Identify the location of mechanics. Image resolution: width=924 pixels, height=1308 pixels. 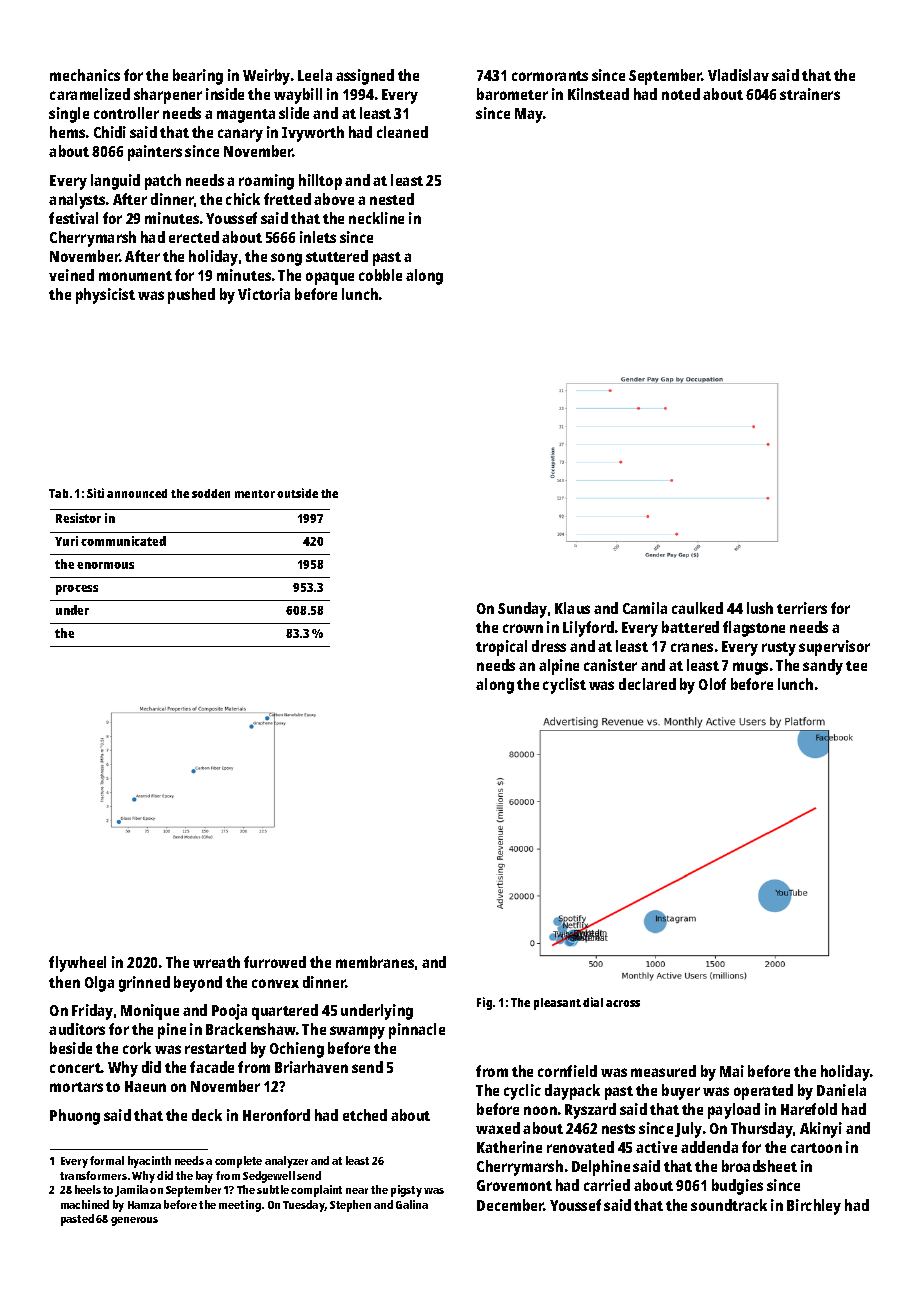
(85, 75).
